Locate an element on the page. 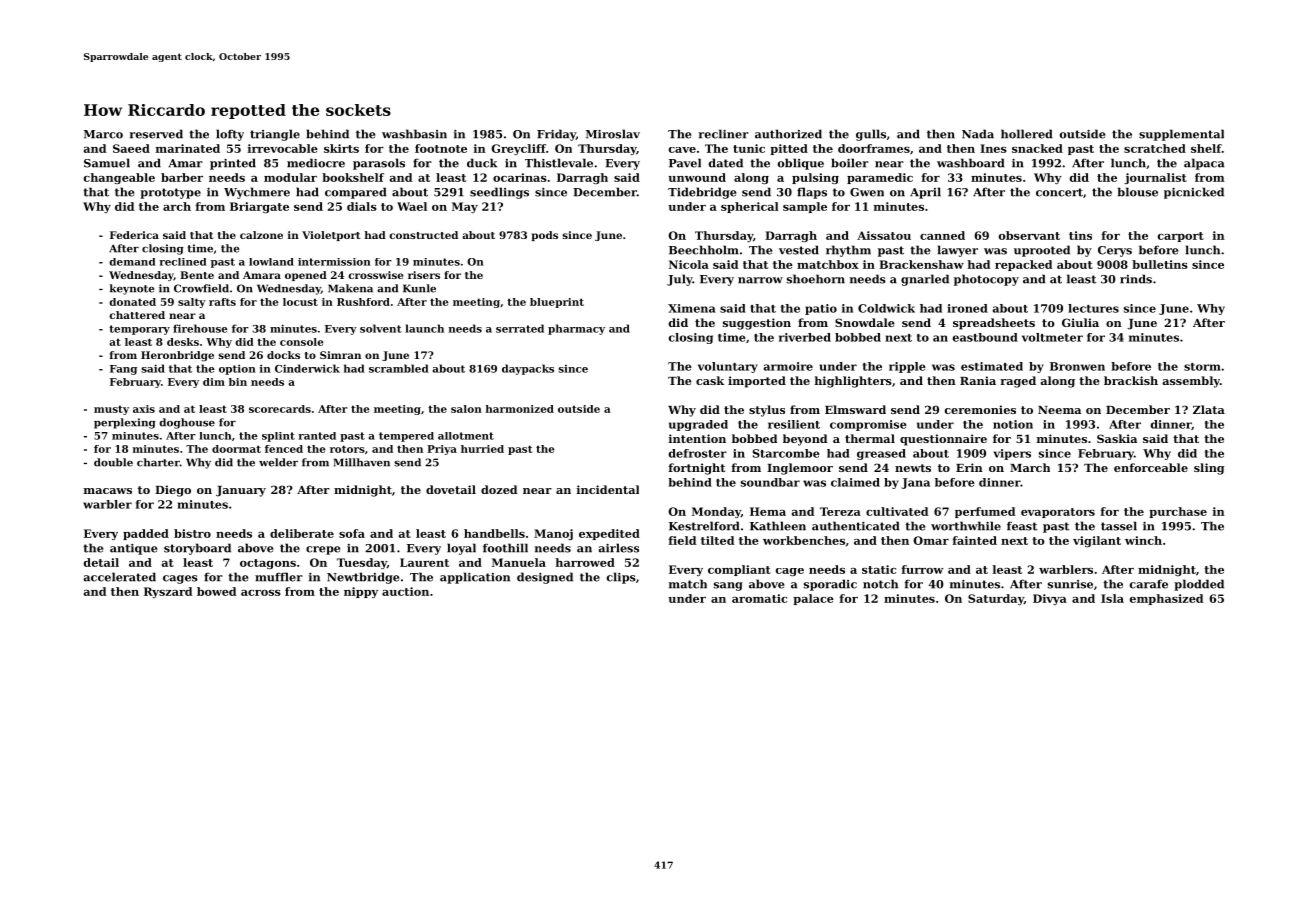 The image size is (1308, 924). defroster is located at coordinates (698, 453).
